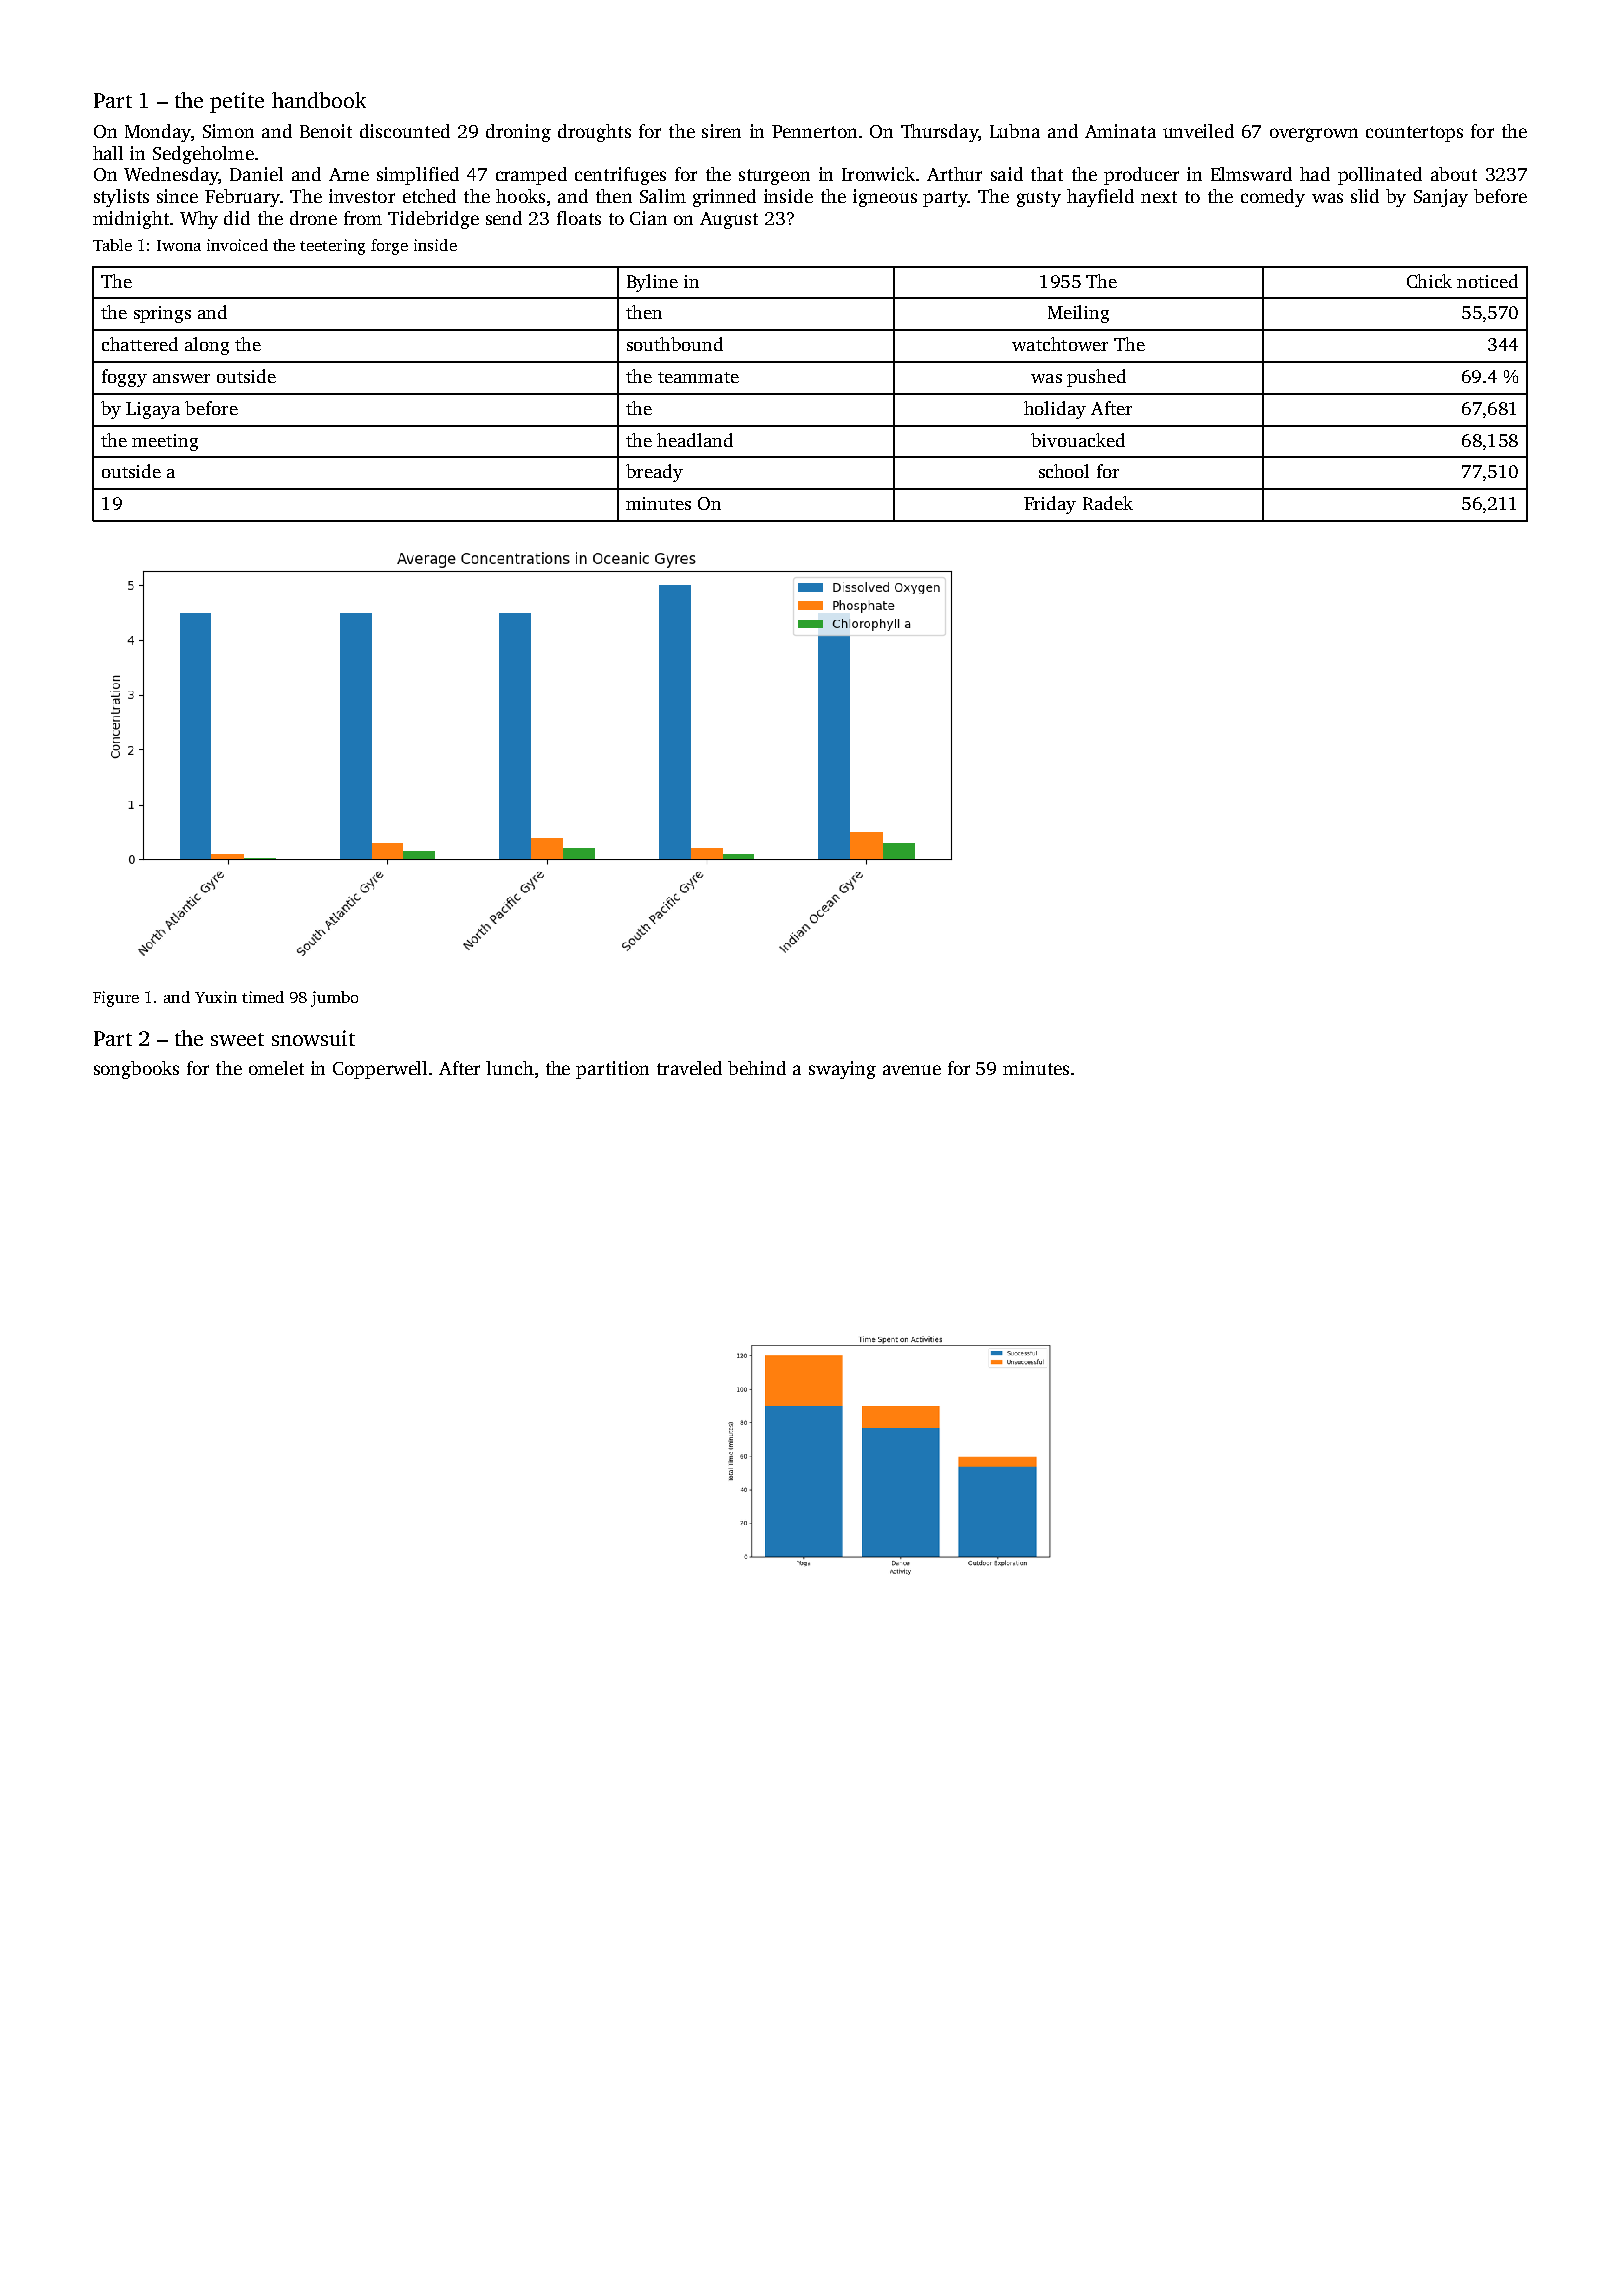 The image size is (1620, 2292). Describe the element at coordinates (520, 196) in the screenshot. I see `hooks` at that location.
